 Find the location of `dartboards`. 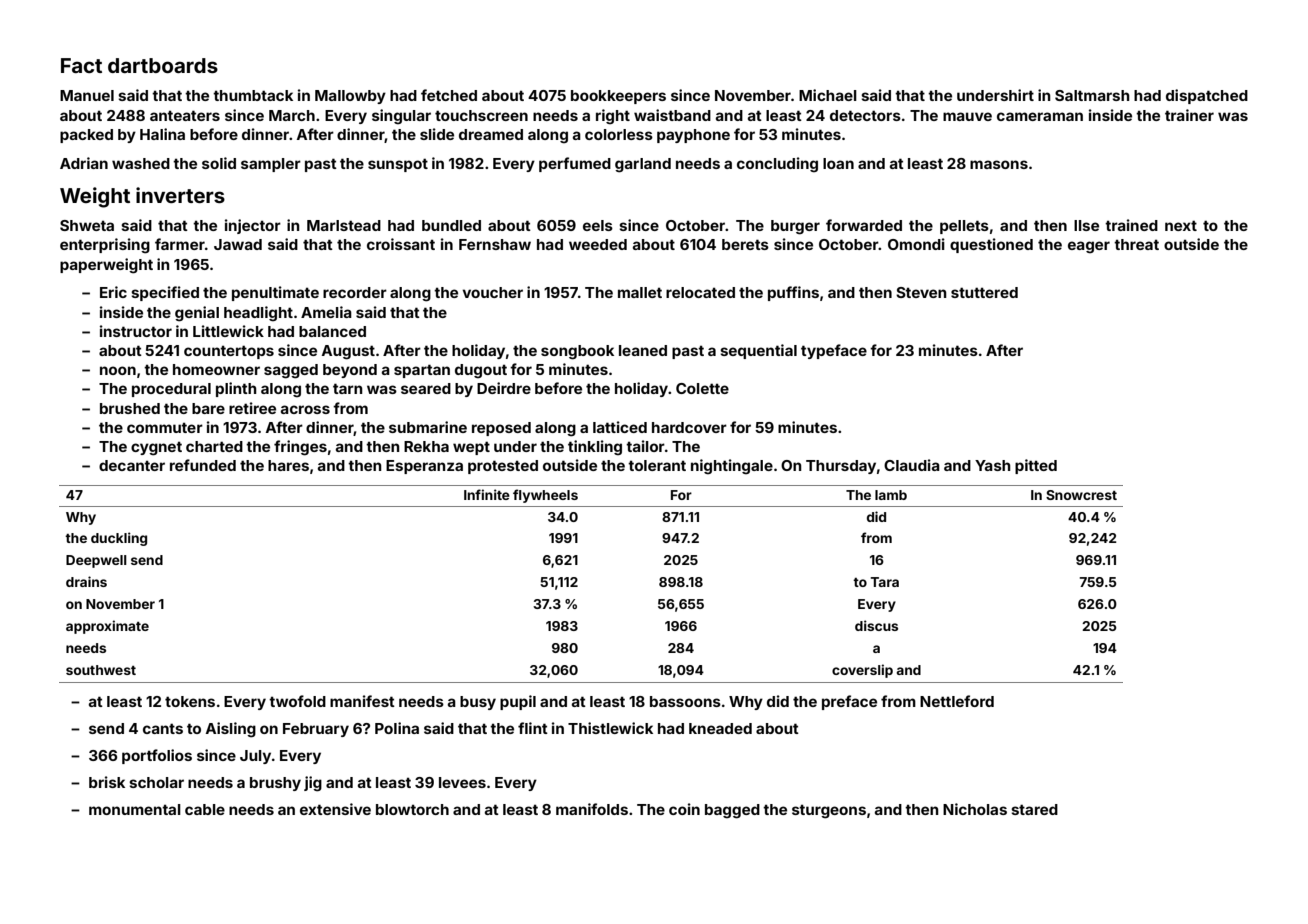

dartboards is located at coordinates (163, 65).
